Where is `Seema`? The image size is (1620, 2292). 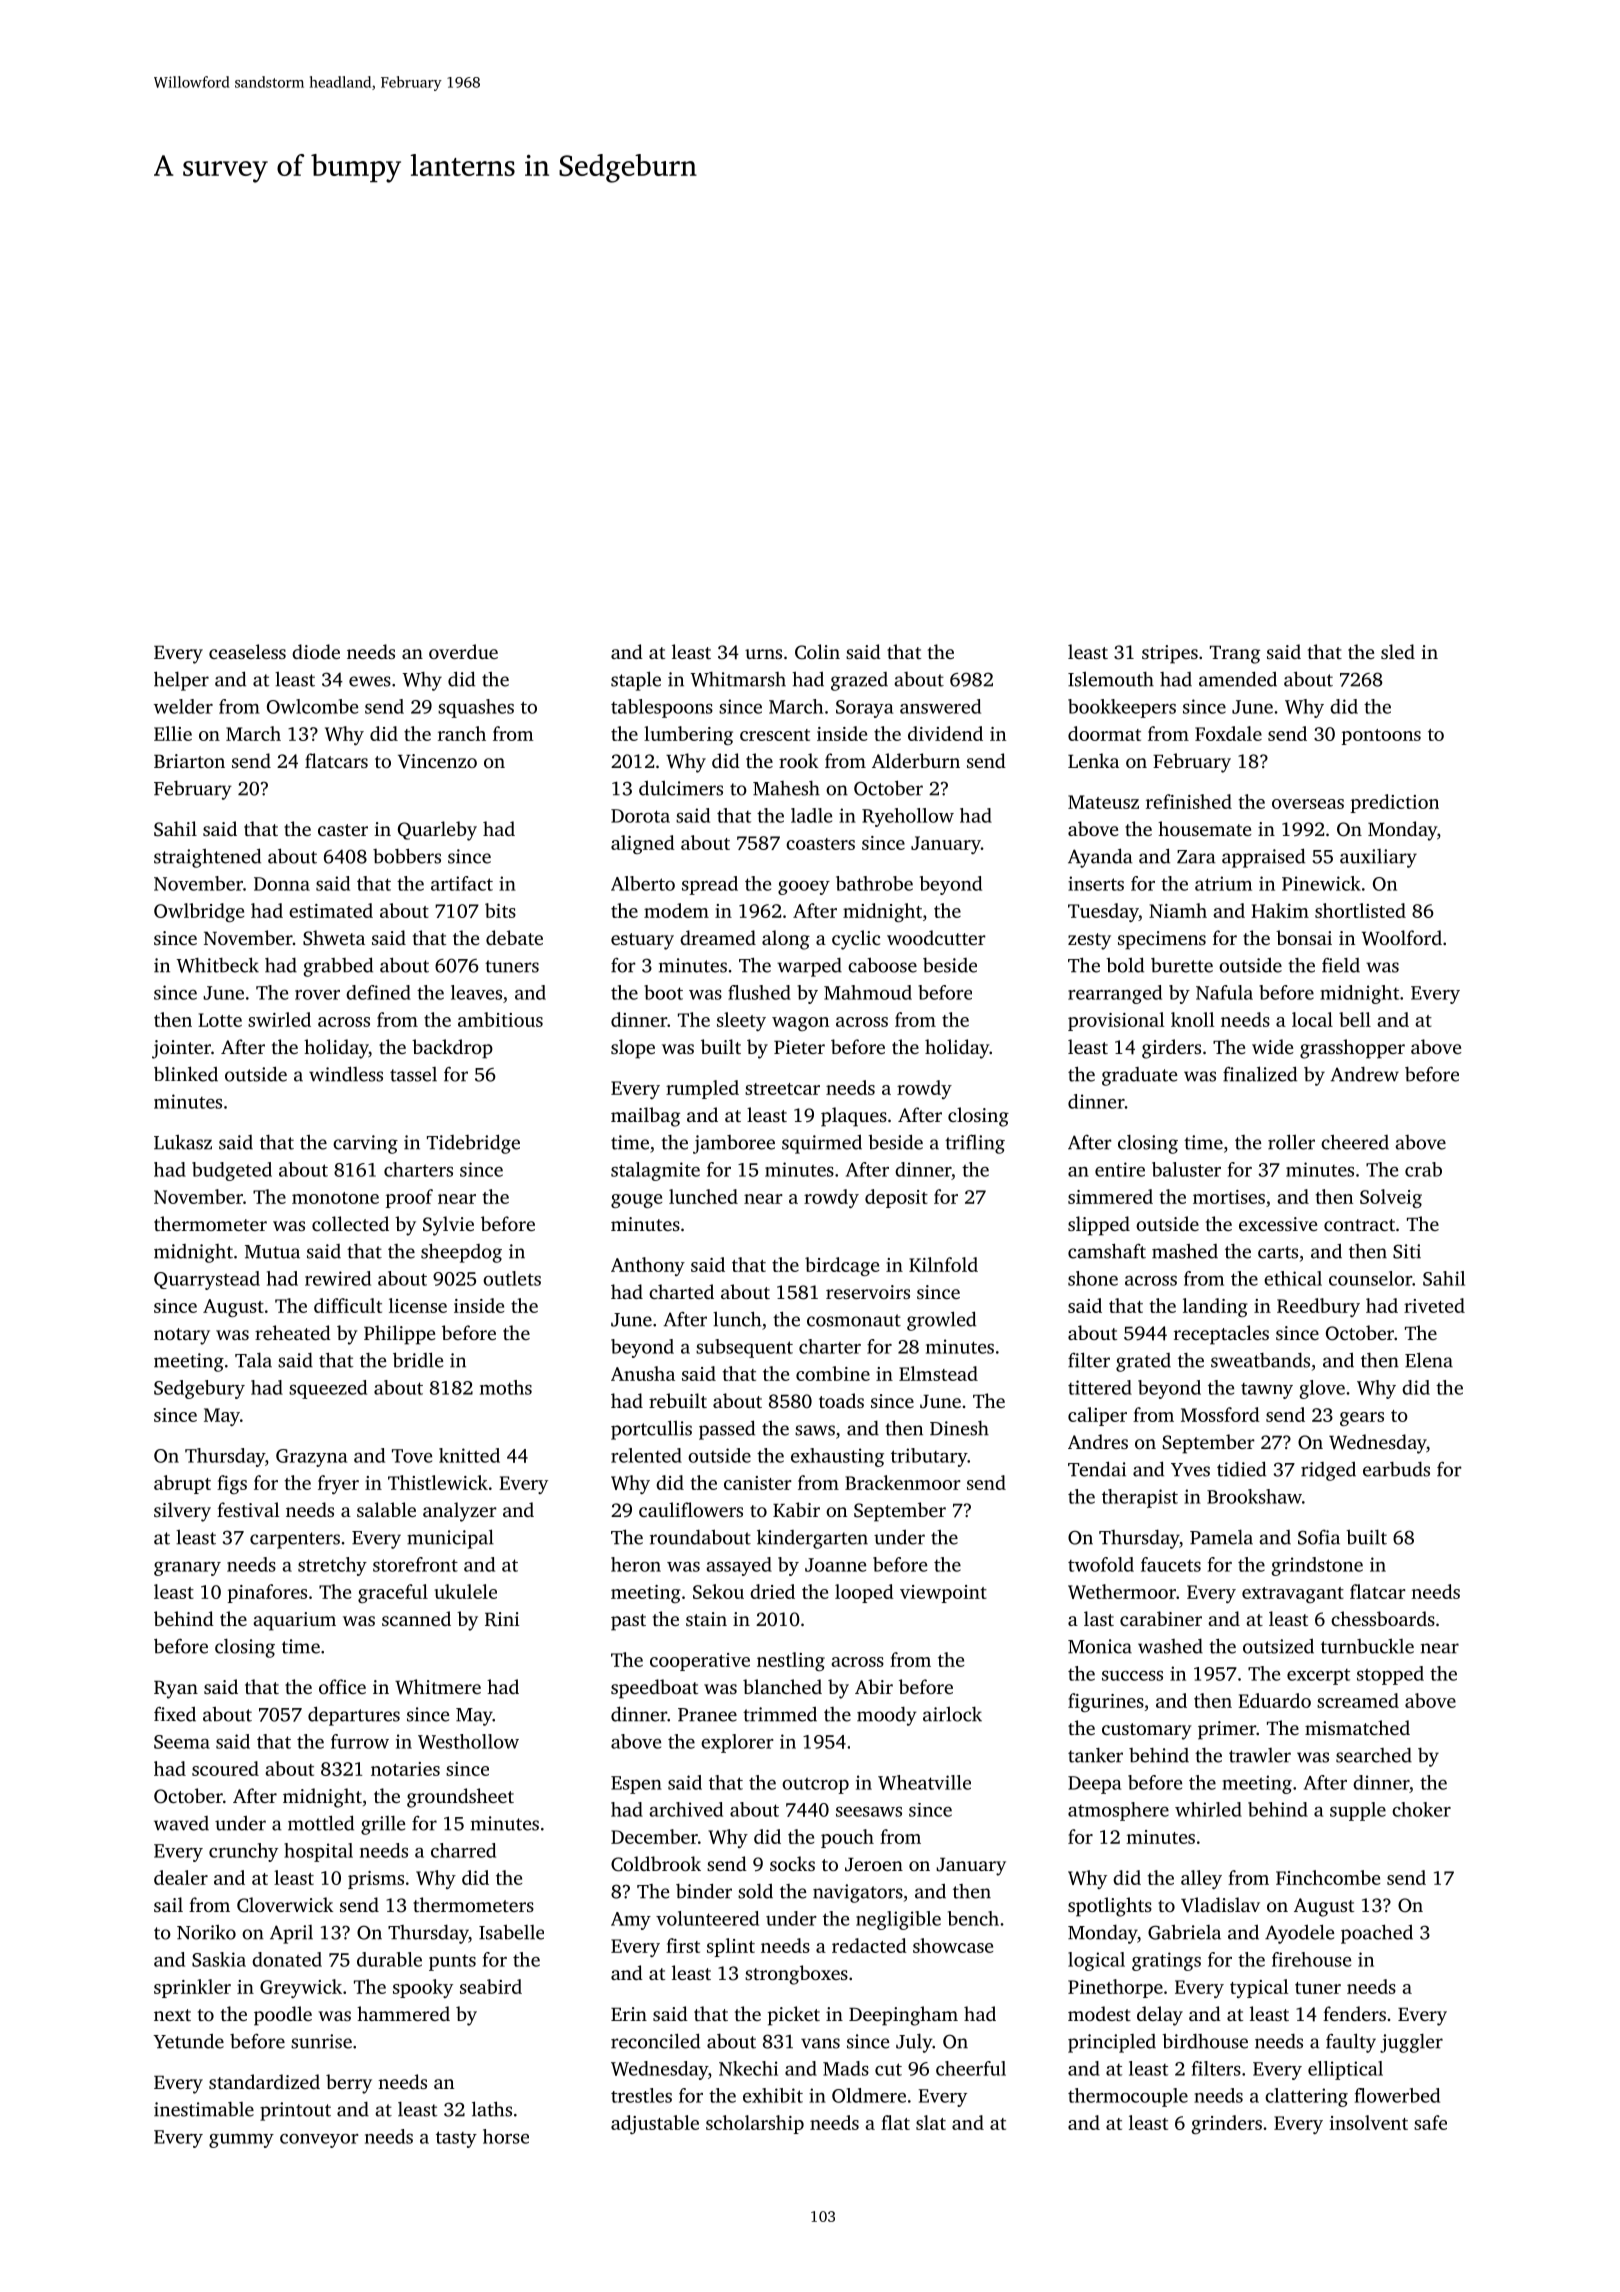
Seema is located at coordinates (182, 1742).
